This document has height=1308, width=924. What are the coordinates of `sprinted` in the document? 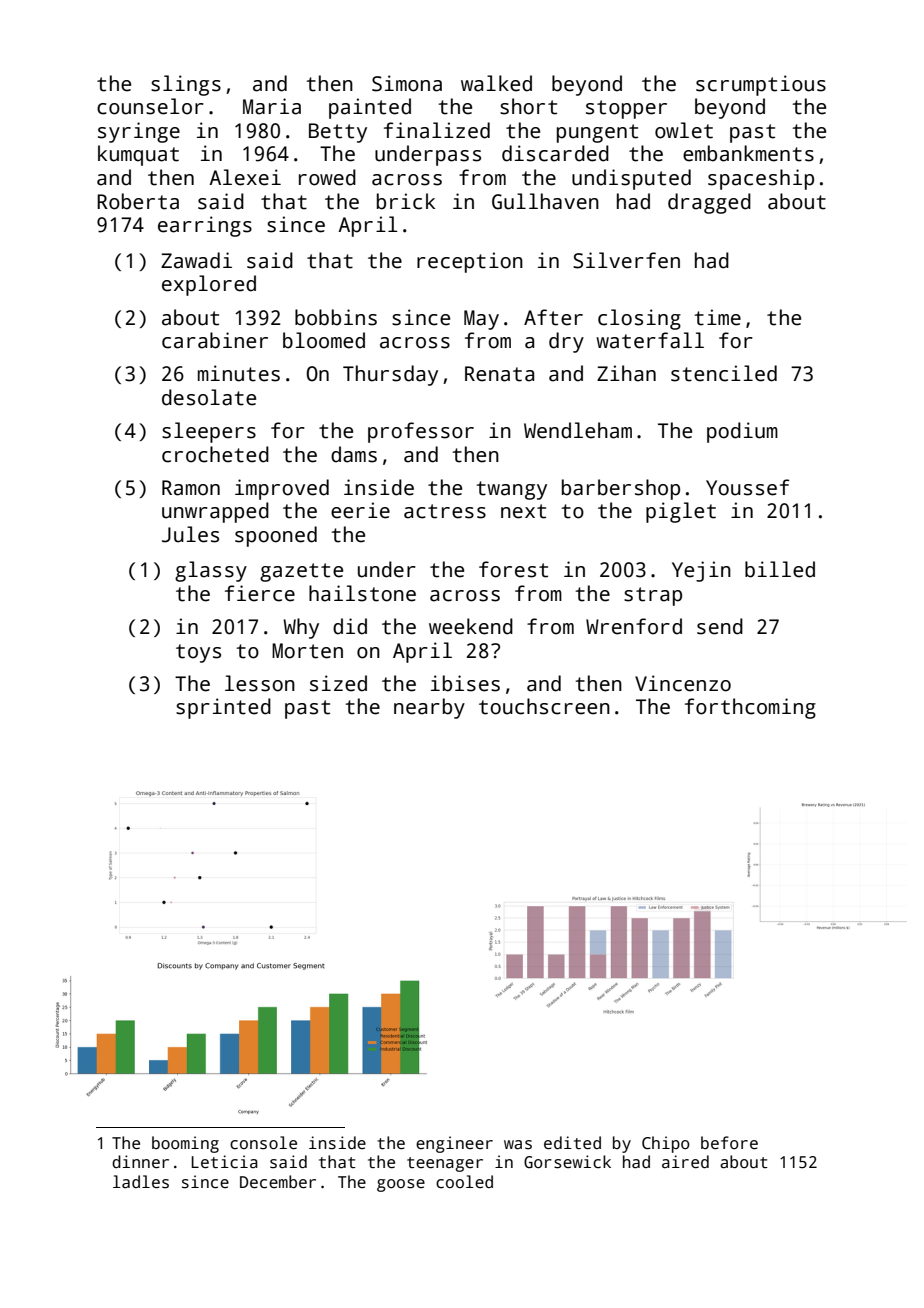 It's located at (223, 708).
